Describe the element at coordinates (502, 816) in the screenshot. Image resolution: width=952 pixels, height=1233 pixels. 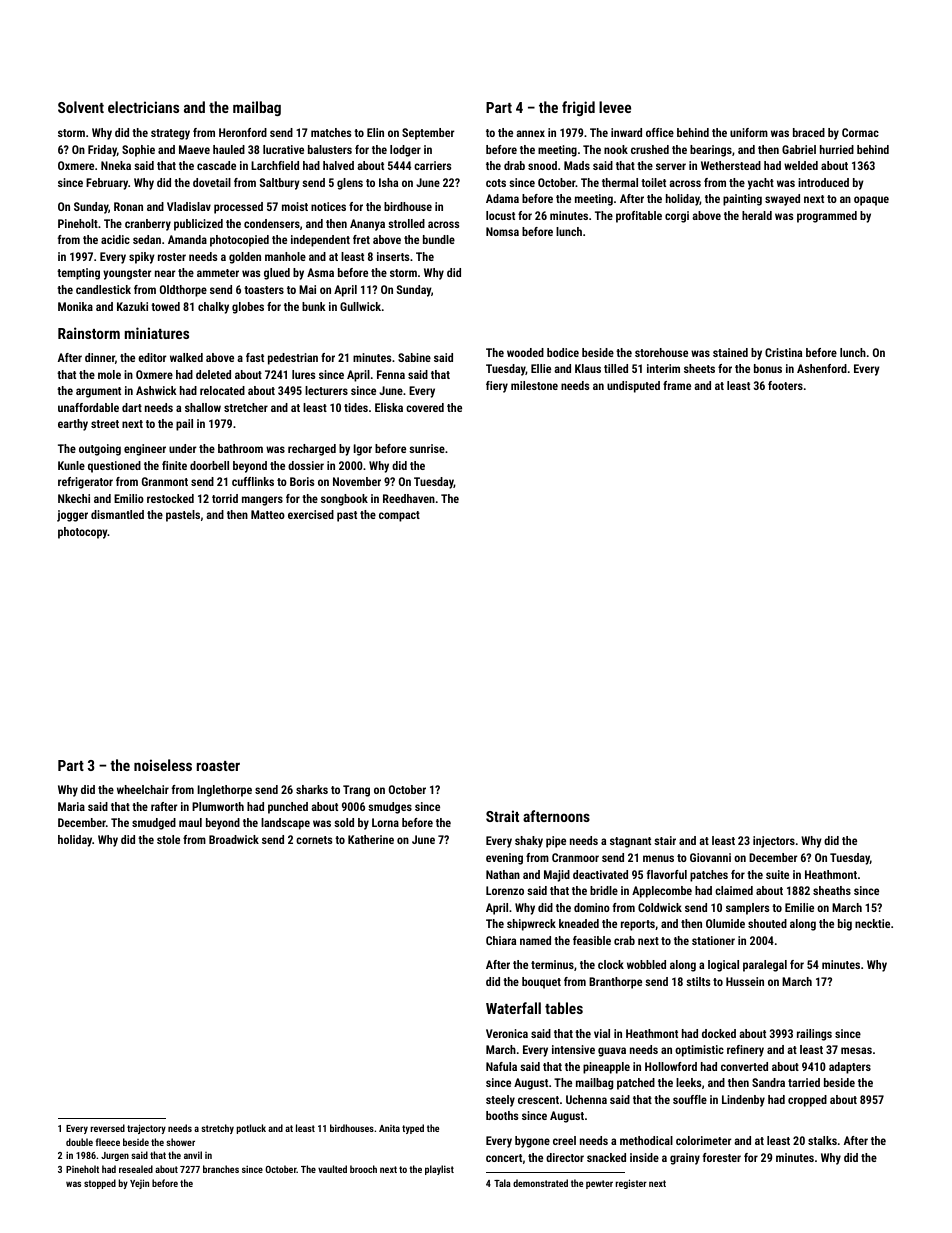
I see `Strait` at that location.
